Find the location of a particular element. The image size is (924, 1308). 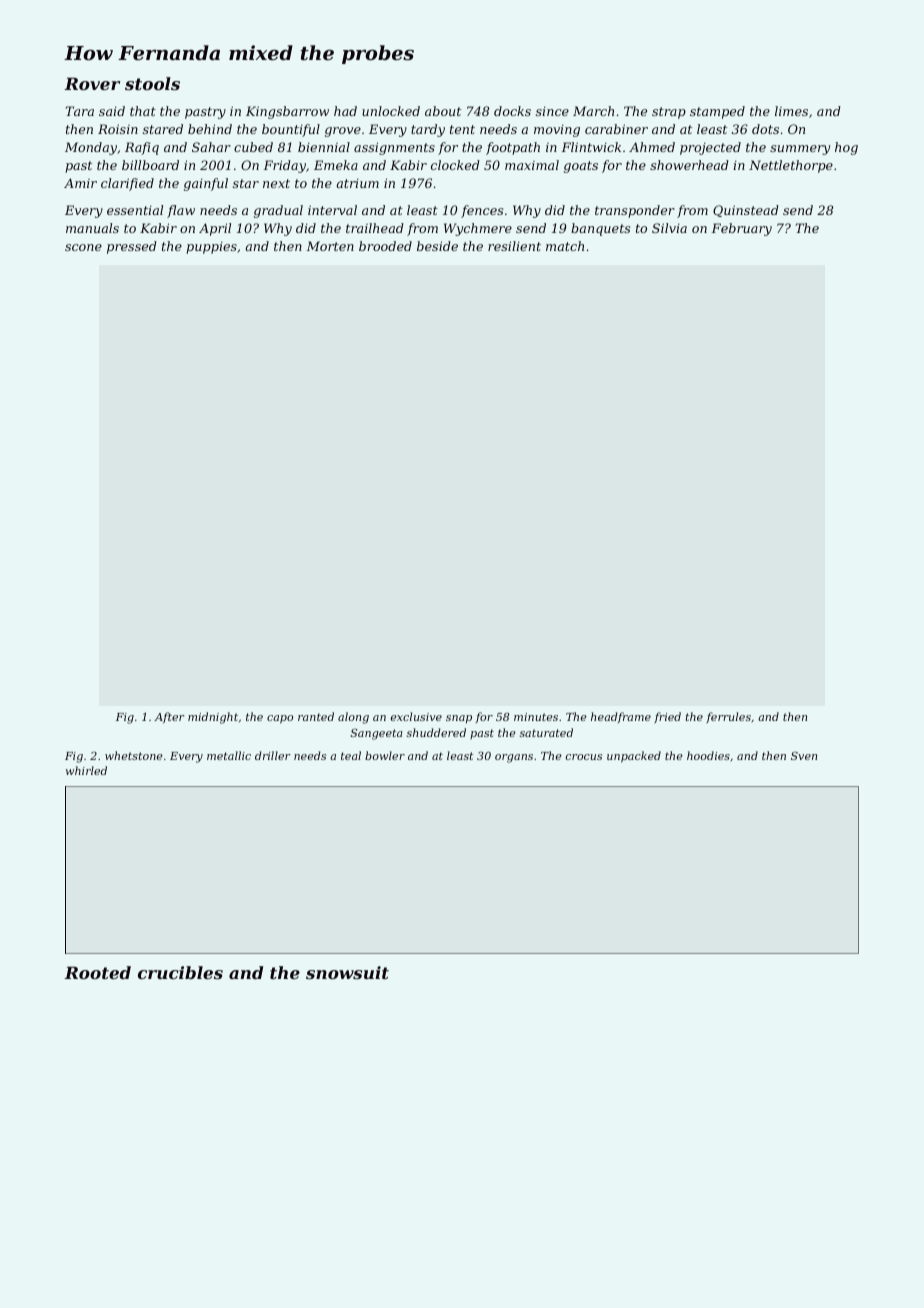

pressed is located at coordinates (132, 247).
